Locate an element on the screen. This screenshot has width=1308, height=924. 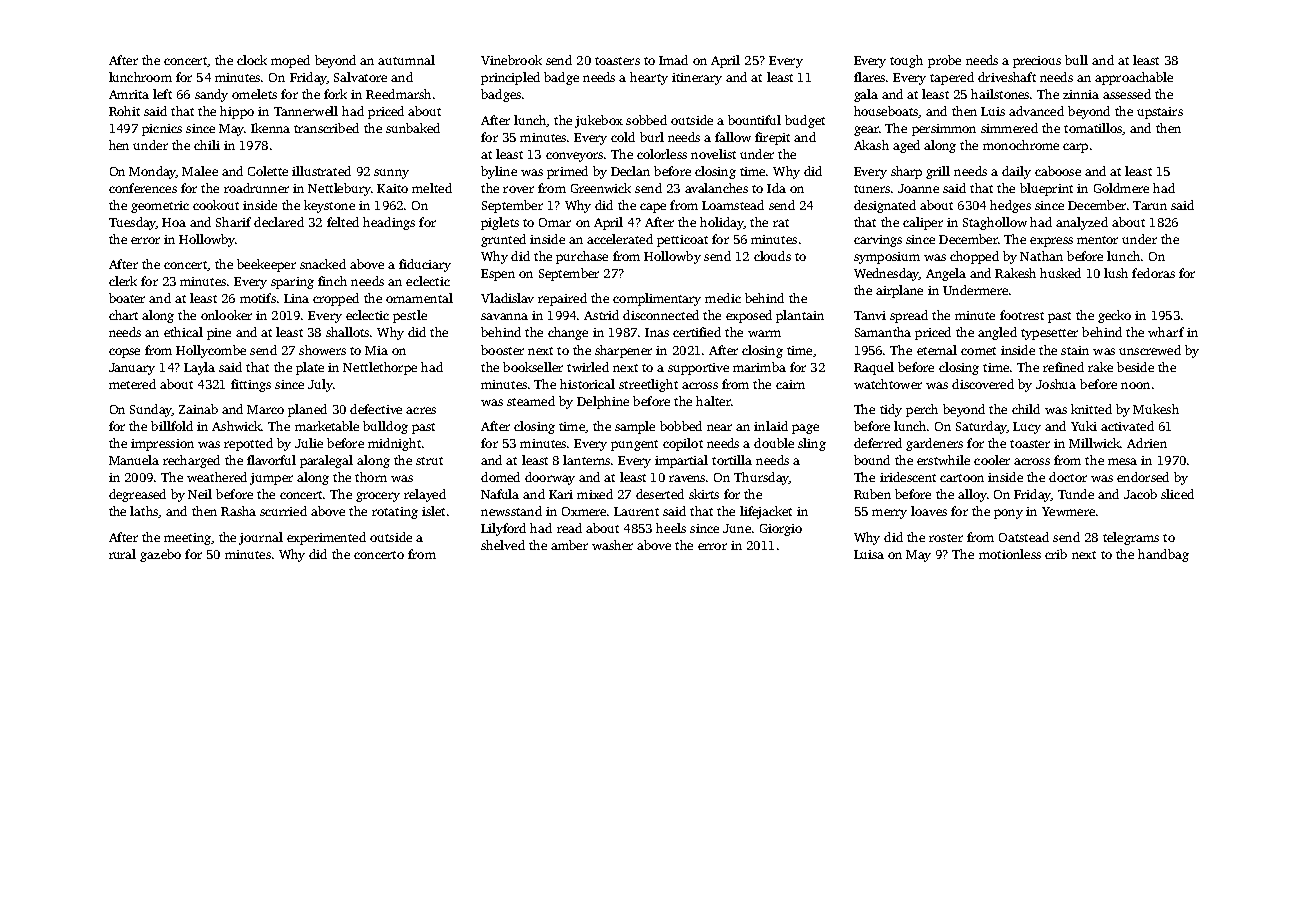
Tannerwell is located at coordinates (306, 111).
